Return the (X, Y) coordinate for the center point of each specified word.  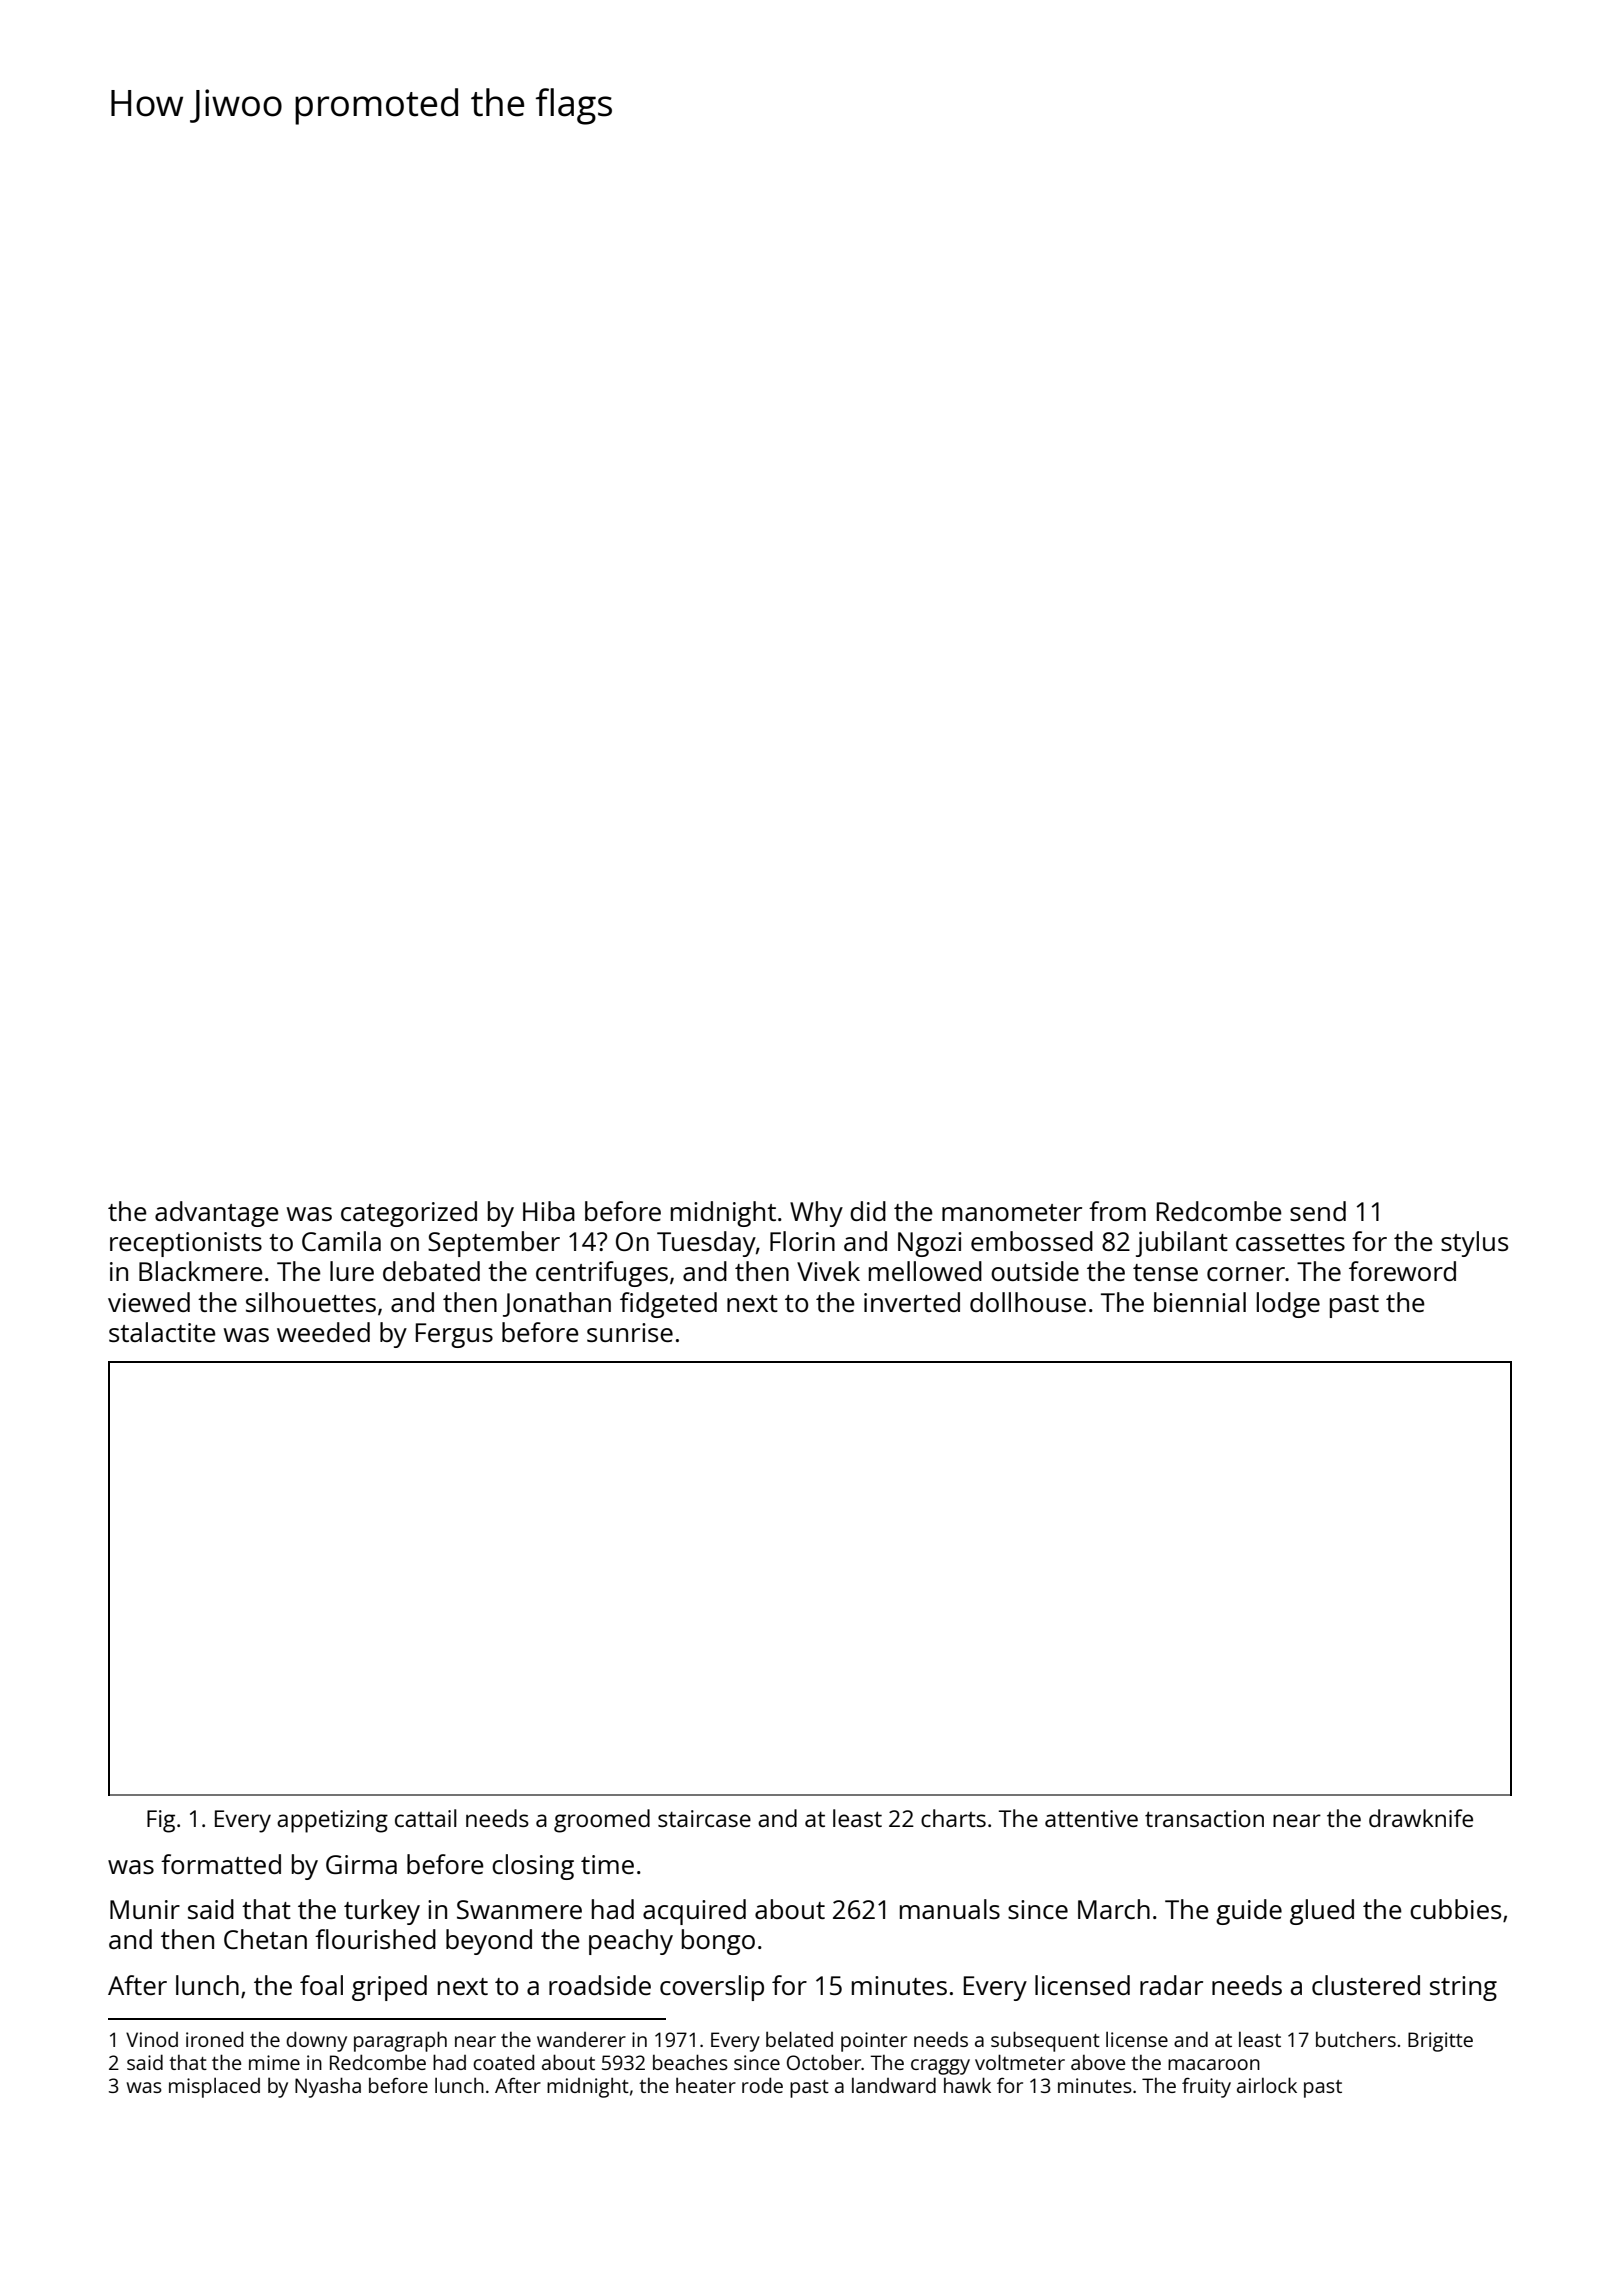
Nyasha (328, 2087)
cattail (426, 1818)
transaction (1204, 1818)
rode (762, 2085)
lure (352, 1271)
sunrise (630, 1332)
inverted (912, 1302)
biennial (1200, 1302)
